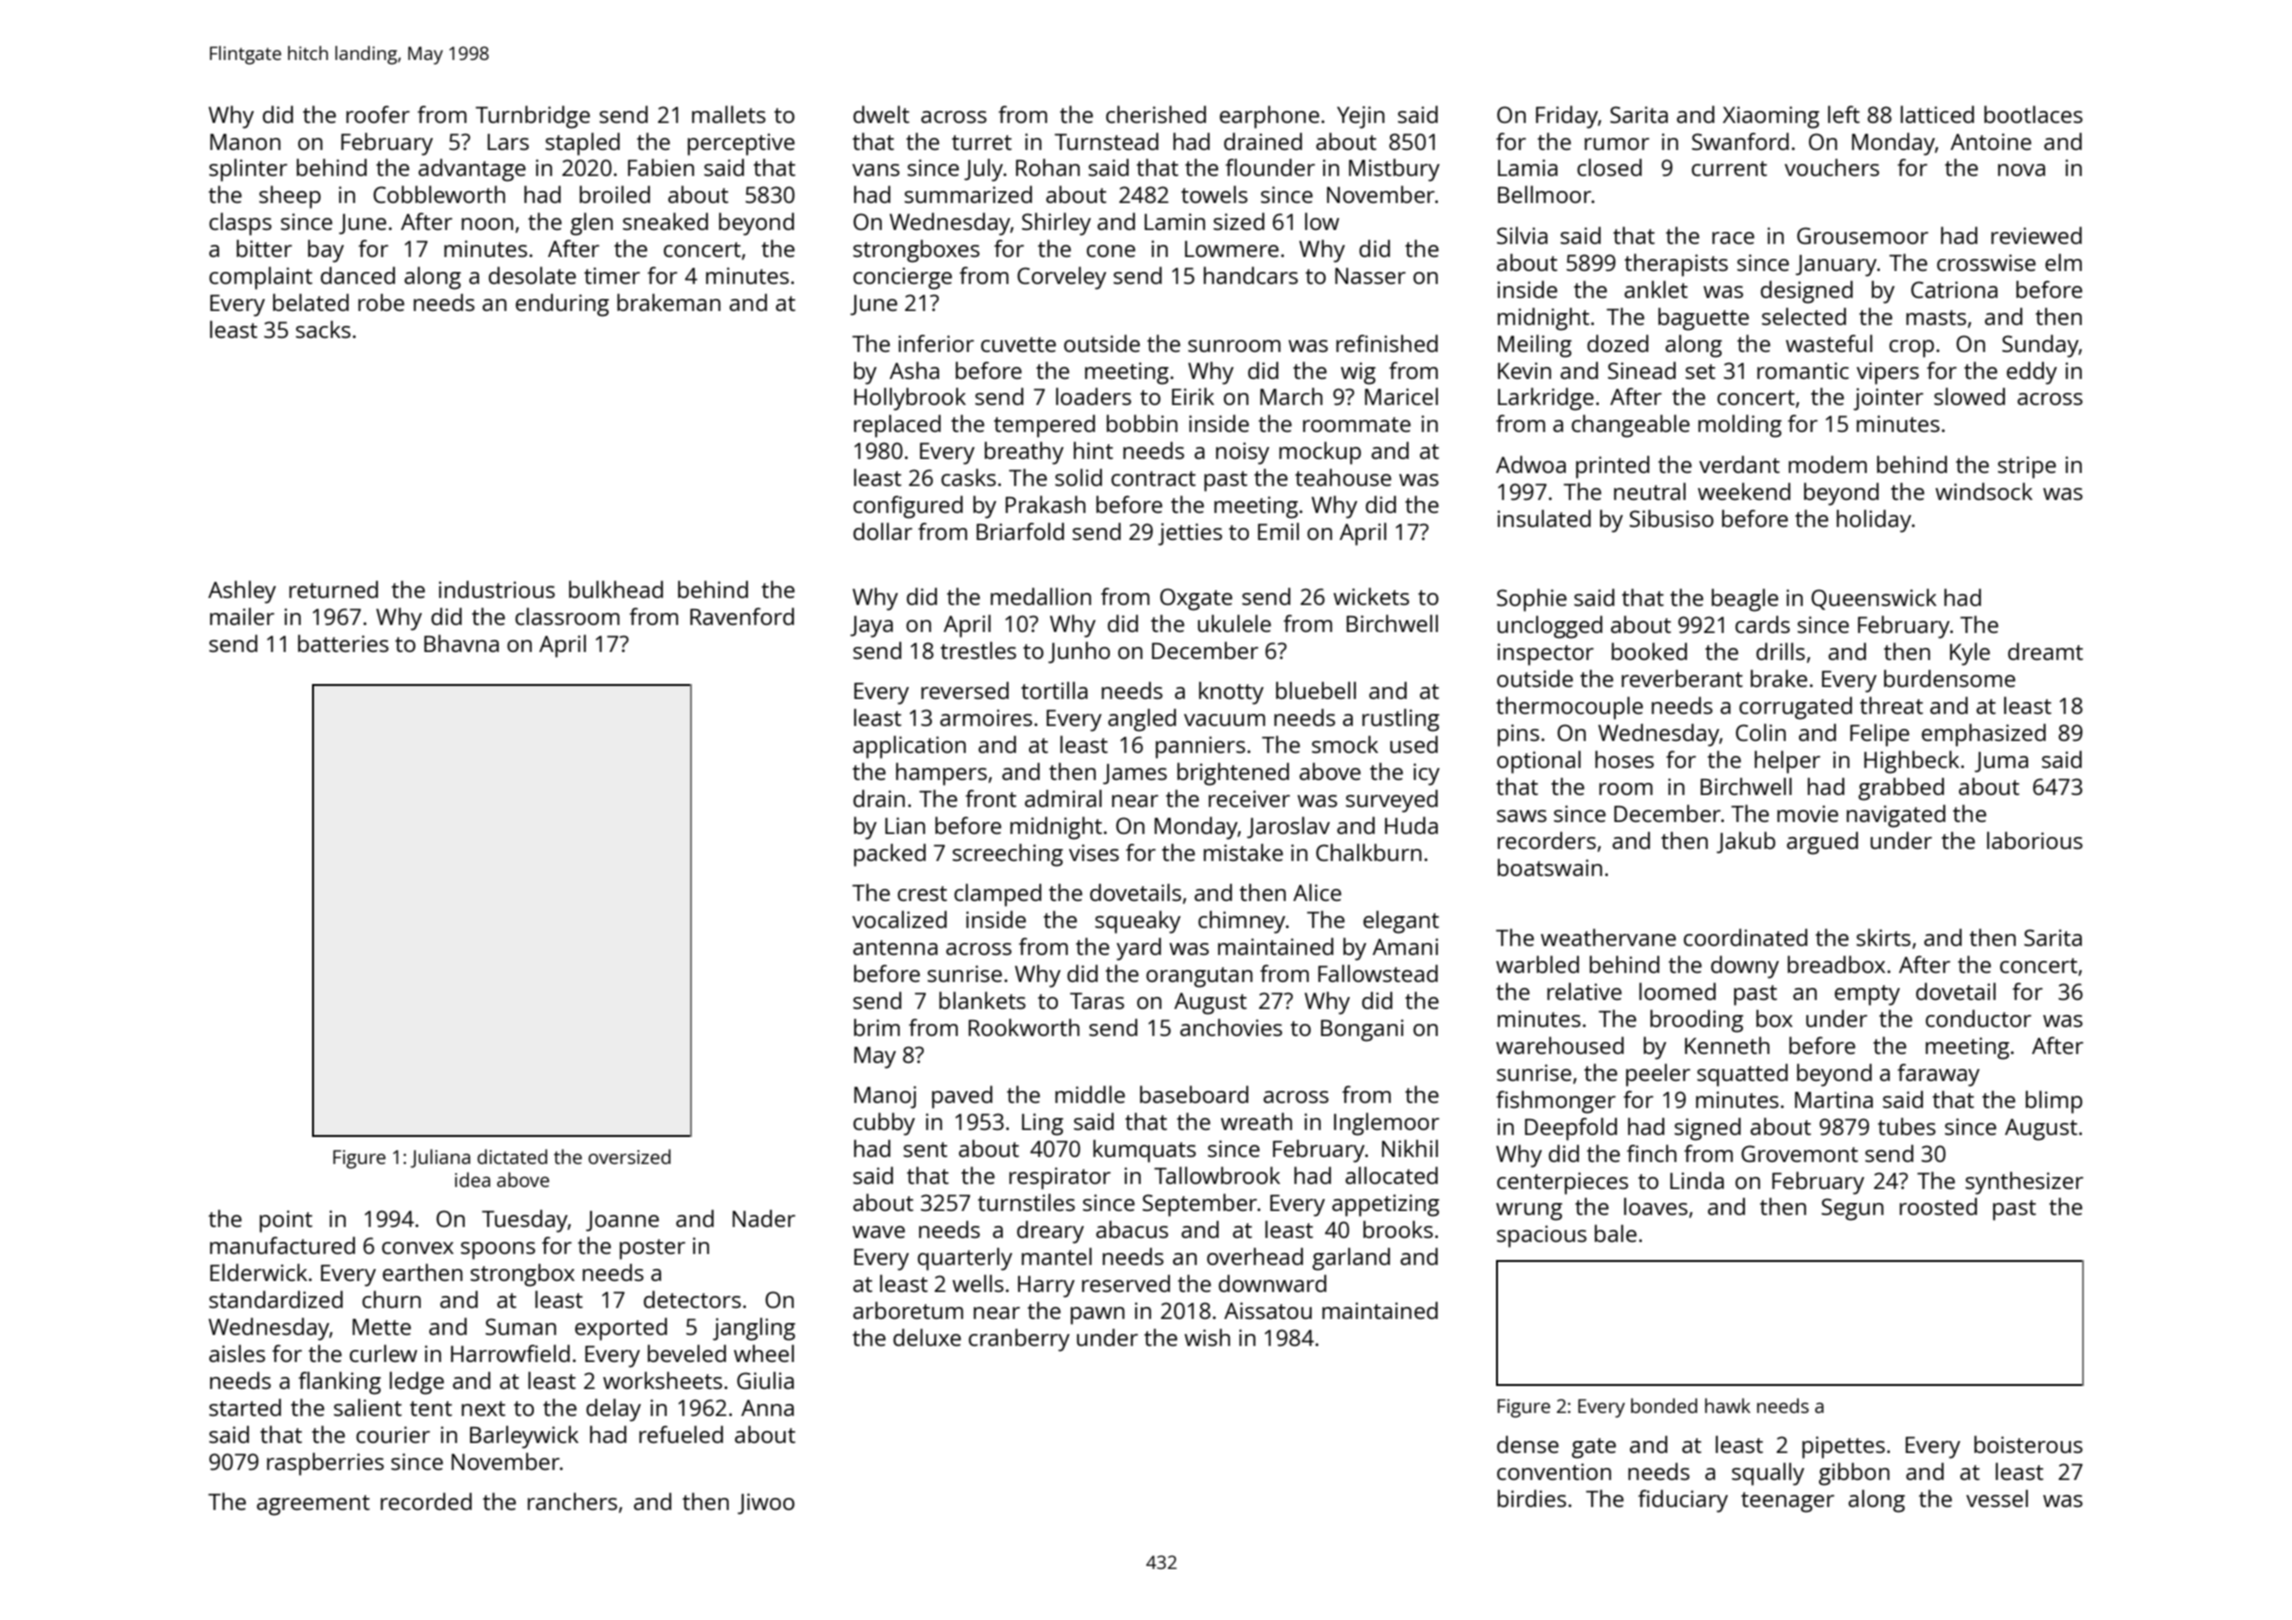  Describe the element at coordinates (766, 1503) in the page. I see `Jiwoo` at that location.
